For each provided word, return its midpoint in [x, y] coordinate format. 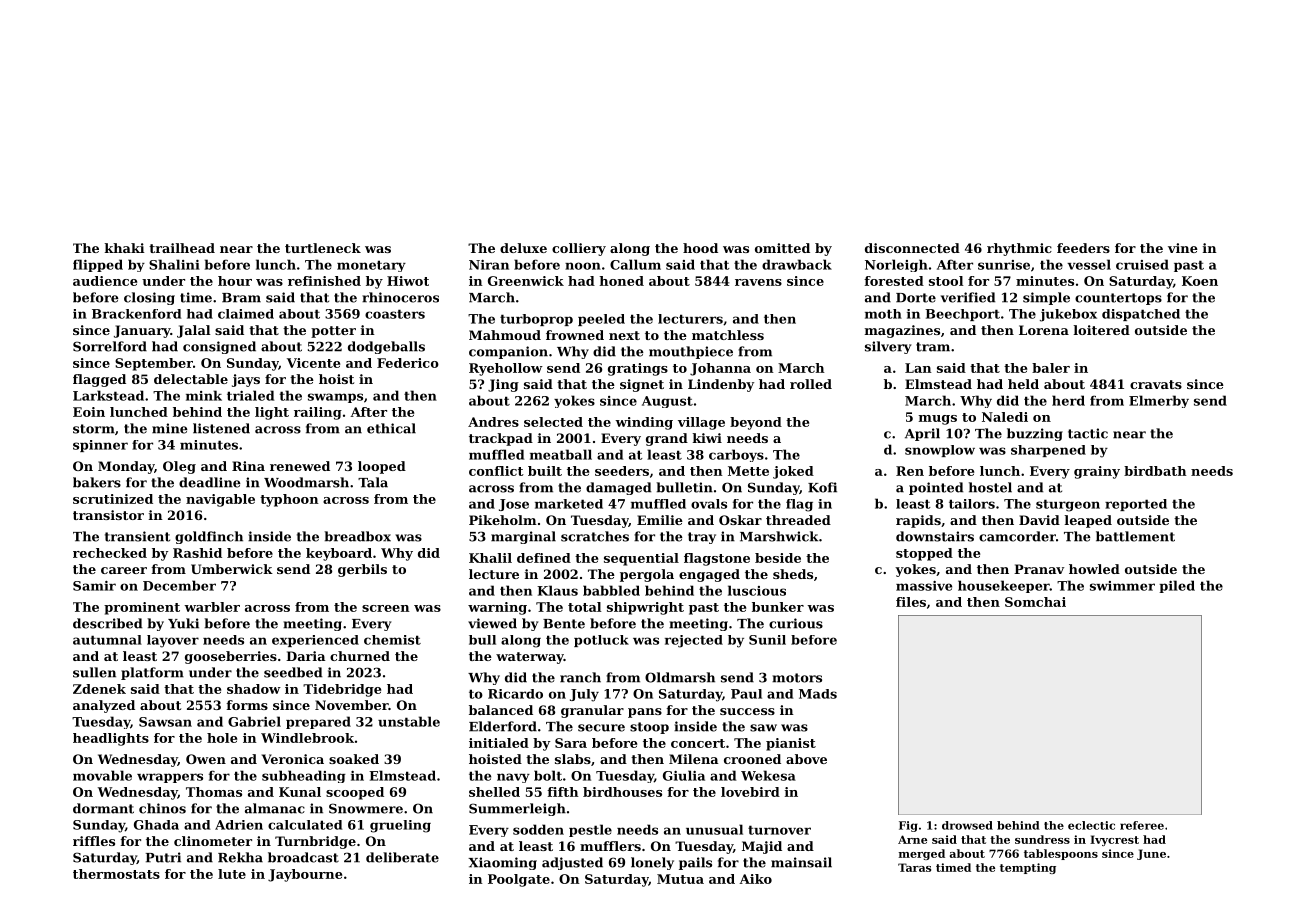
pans [645, 713]
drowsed [967, 825]
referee [1142, 825]
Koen [1200, 281]
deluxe [523, 248]
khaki [125, 248]
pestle [590, 830]
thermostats [116, 874]
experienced [315, 641]
